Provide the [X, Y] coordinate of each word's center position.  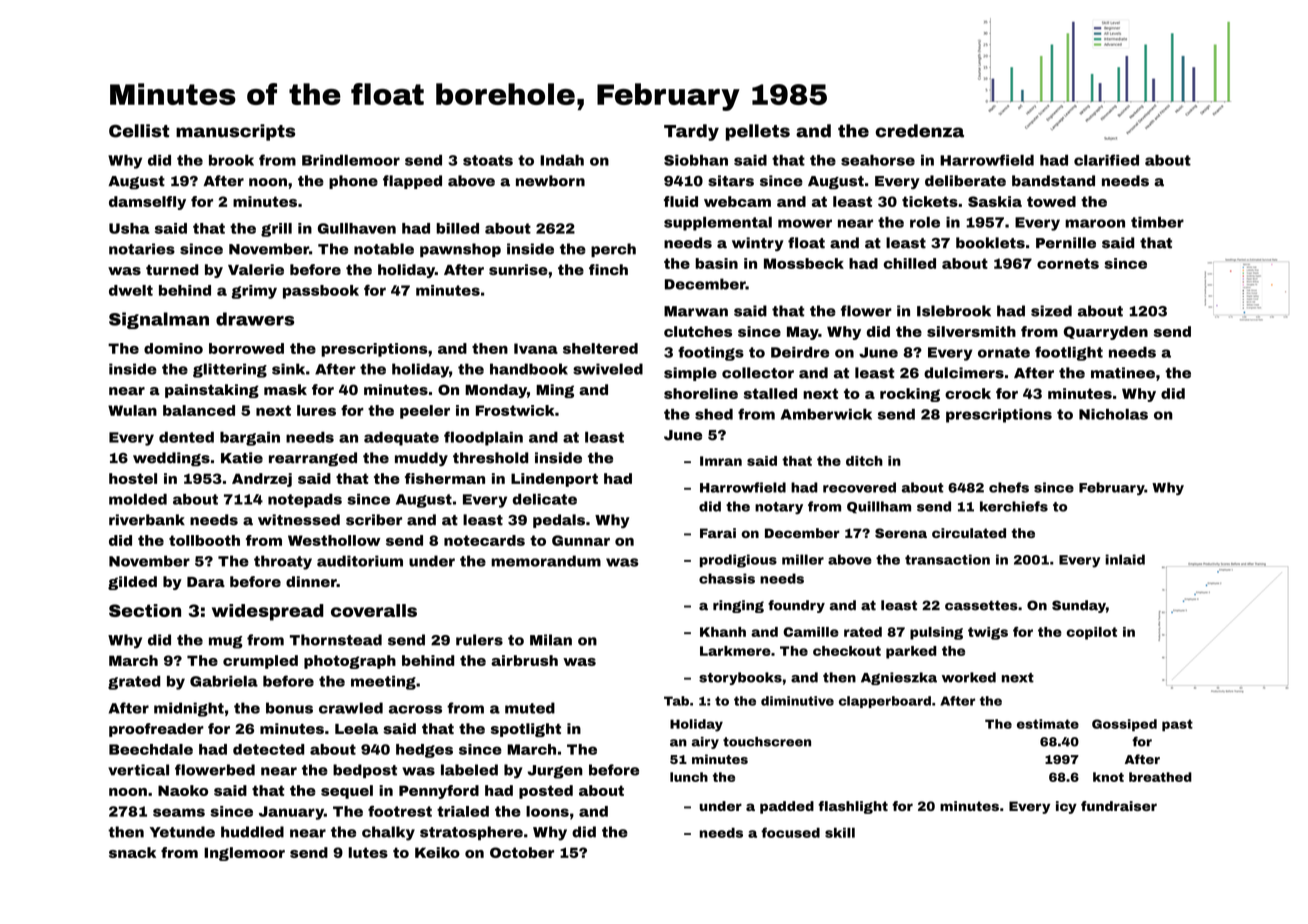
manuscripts [235, 132]
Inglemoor [244, 854]
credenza [919, 131]
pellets [758, 132]
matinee [1123, 373]
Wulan [132, 410]
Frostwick [515, 410]
